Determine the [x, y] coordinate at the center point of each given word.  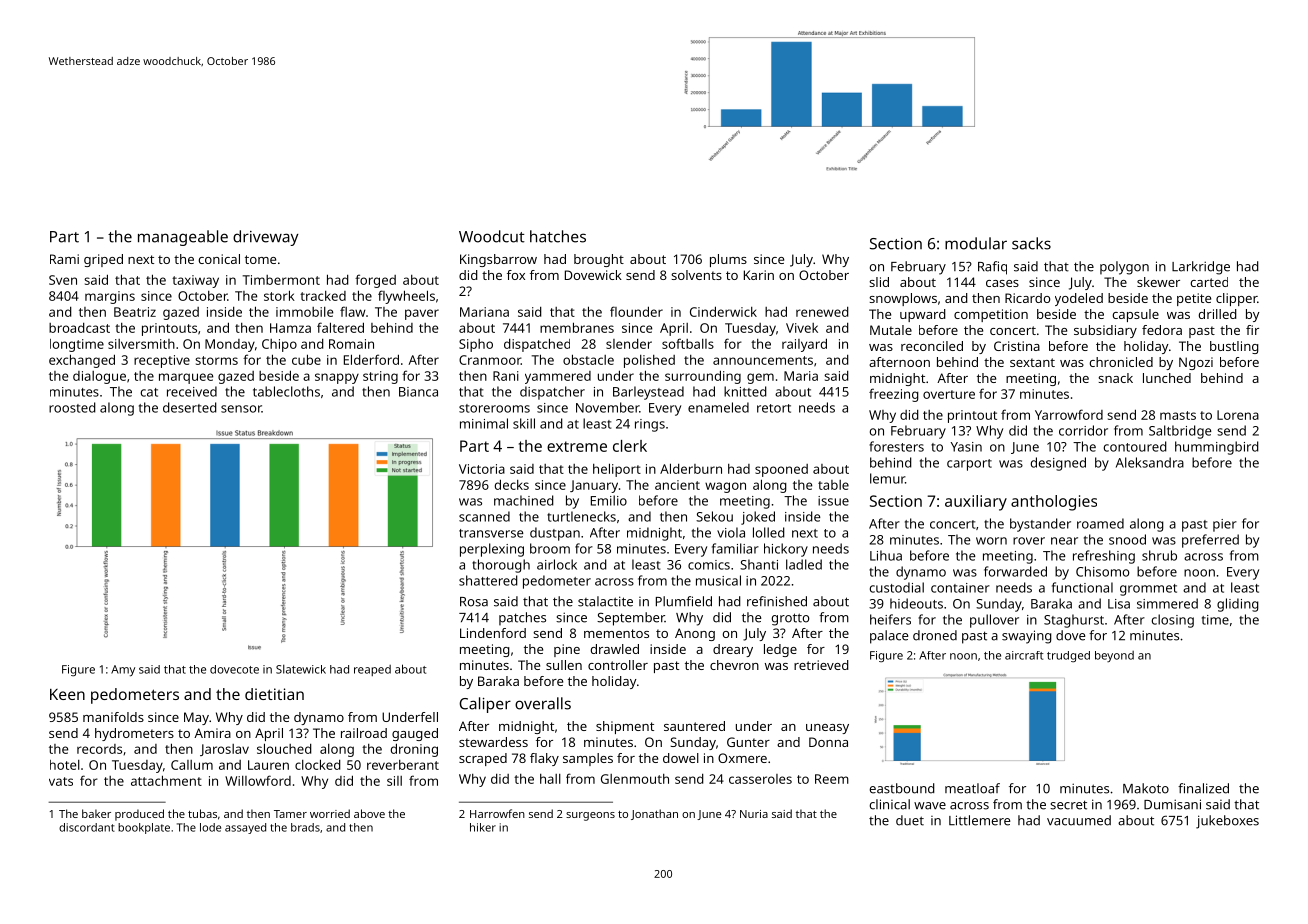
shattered [488, 580]
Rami [64, 259]
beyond [1114, 656]
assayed [245, 828]
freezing [894, 395]
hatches [558, 236]
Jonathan [654, 814]
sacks [1031, 243]
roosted [72, 407]
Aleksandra [1150, 462]
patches [522, 619]
